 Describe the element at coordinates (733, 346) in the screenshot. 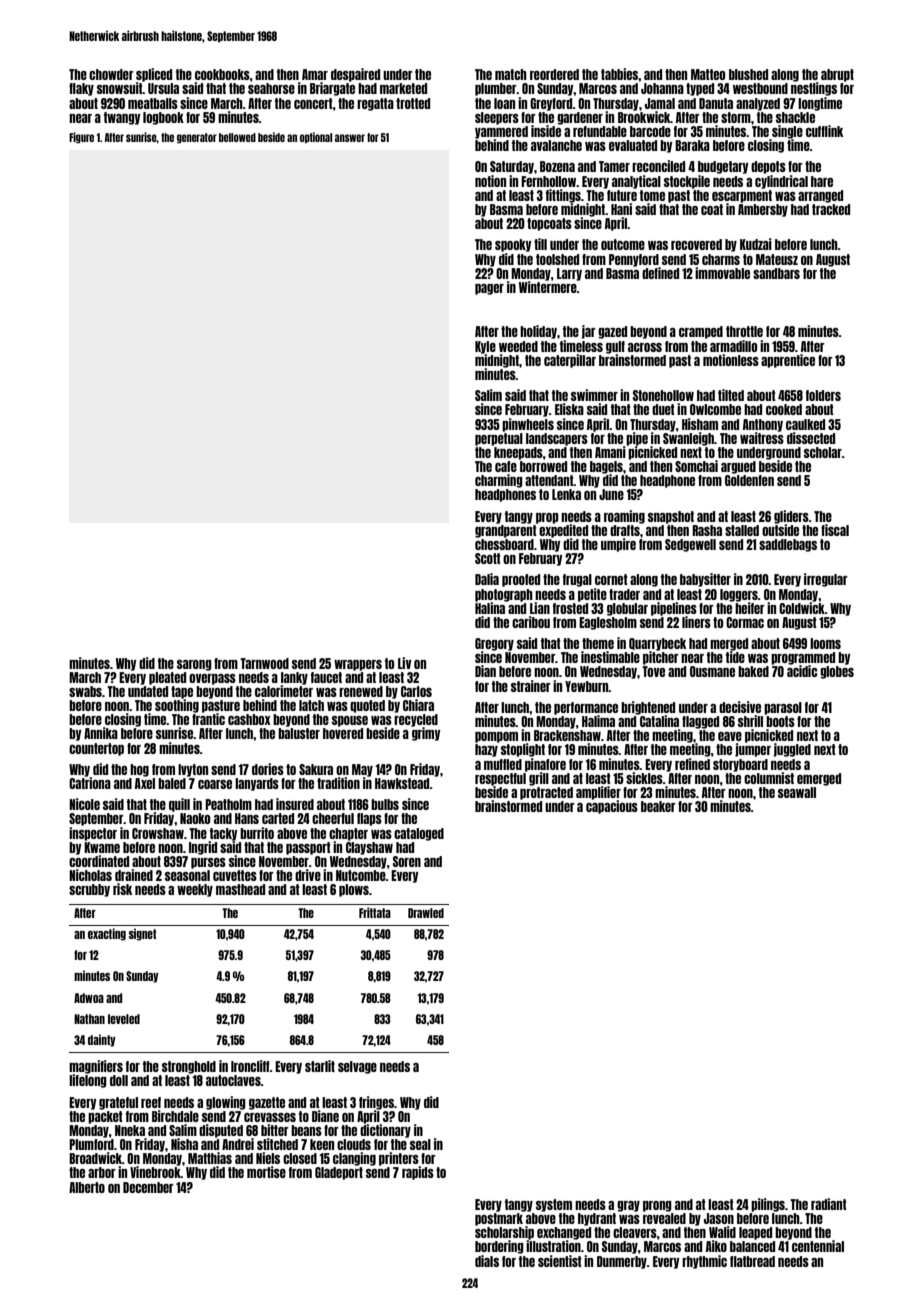

I see `armadillo` at that location.
